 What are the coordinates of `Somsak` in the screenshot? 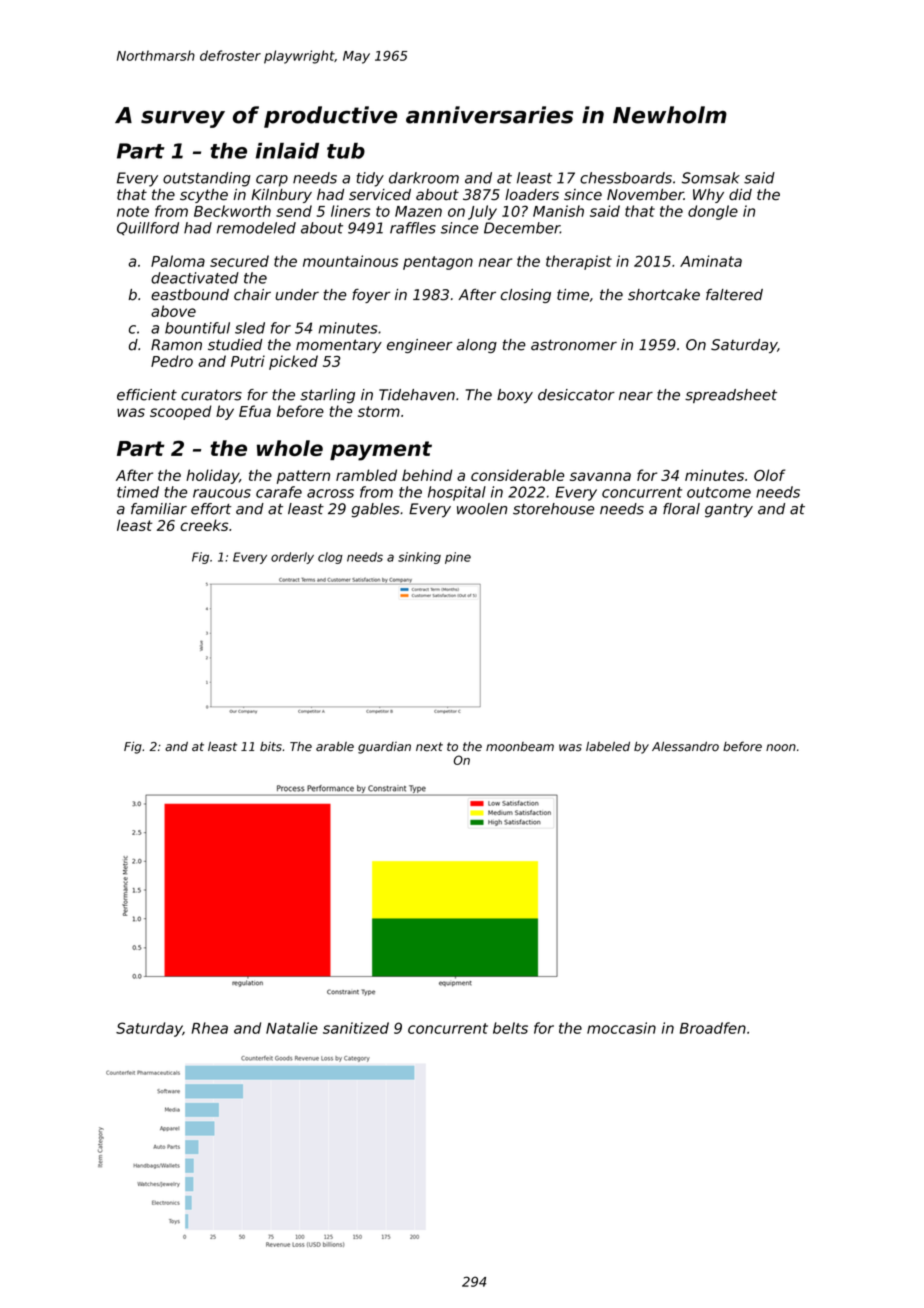 It's located at (711, 178).
